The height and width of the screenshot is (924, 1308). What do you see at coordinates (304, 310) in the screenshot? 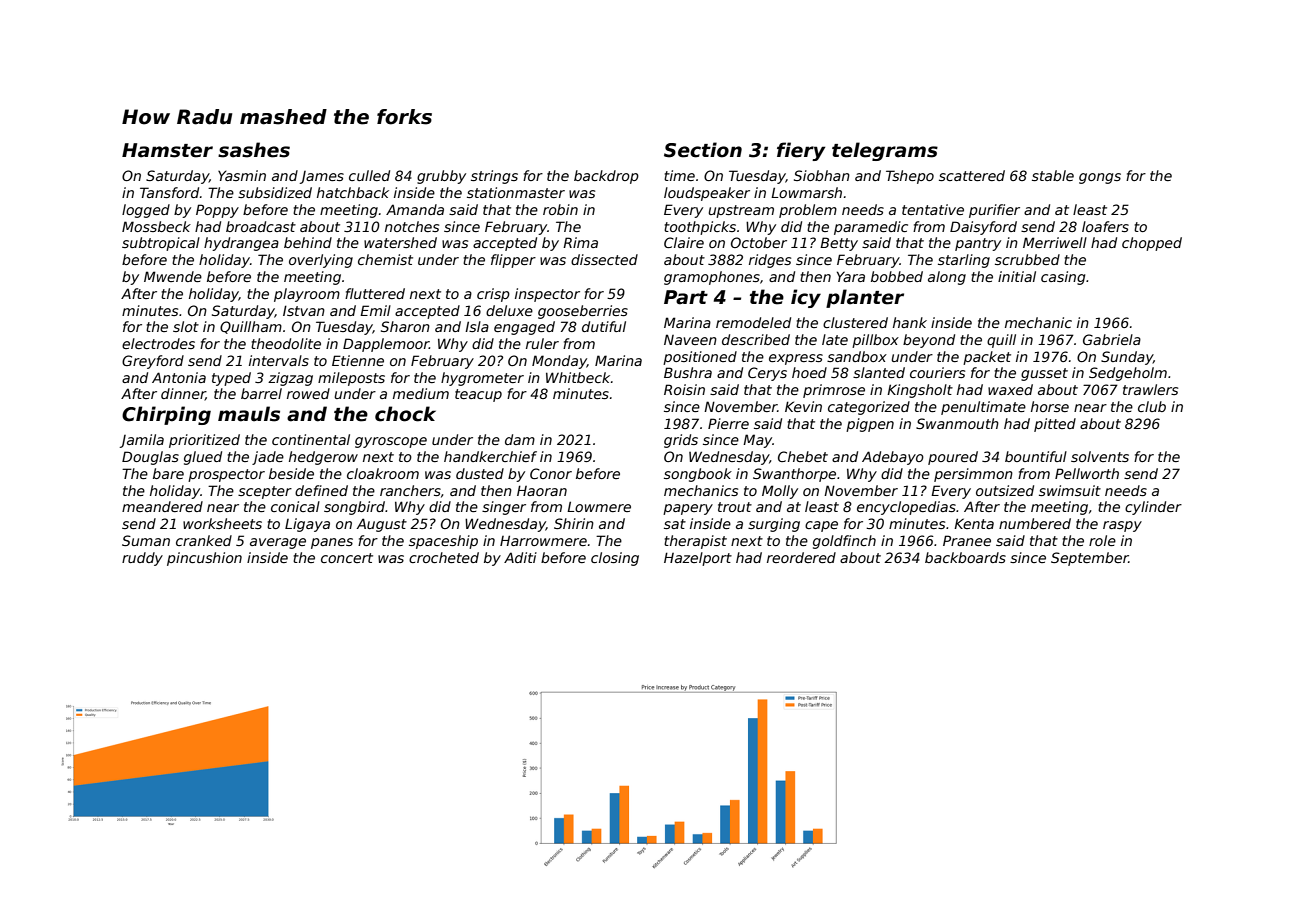
I see `Istvan` at bounding box center [304, 310].
